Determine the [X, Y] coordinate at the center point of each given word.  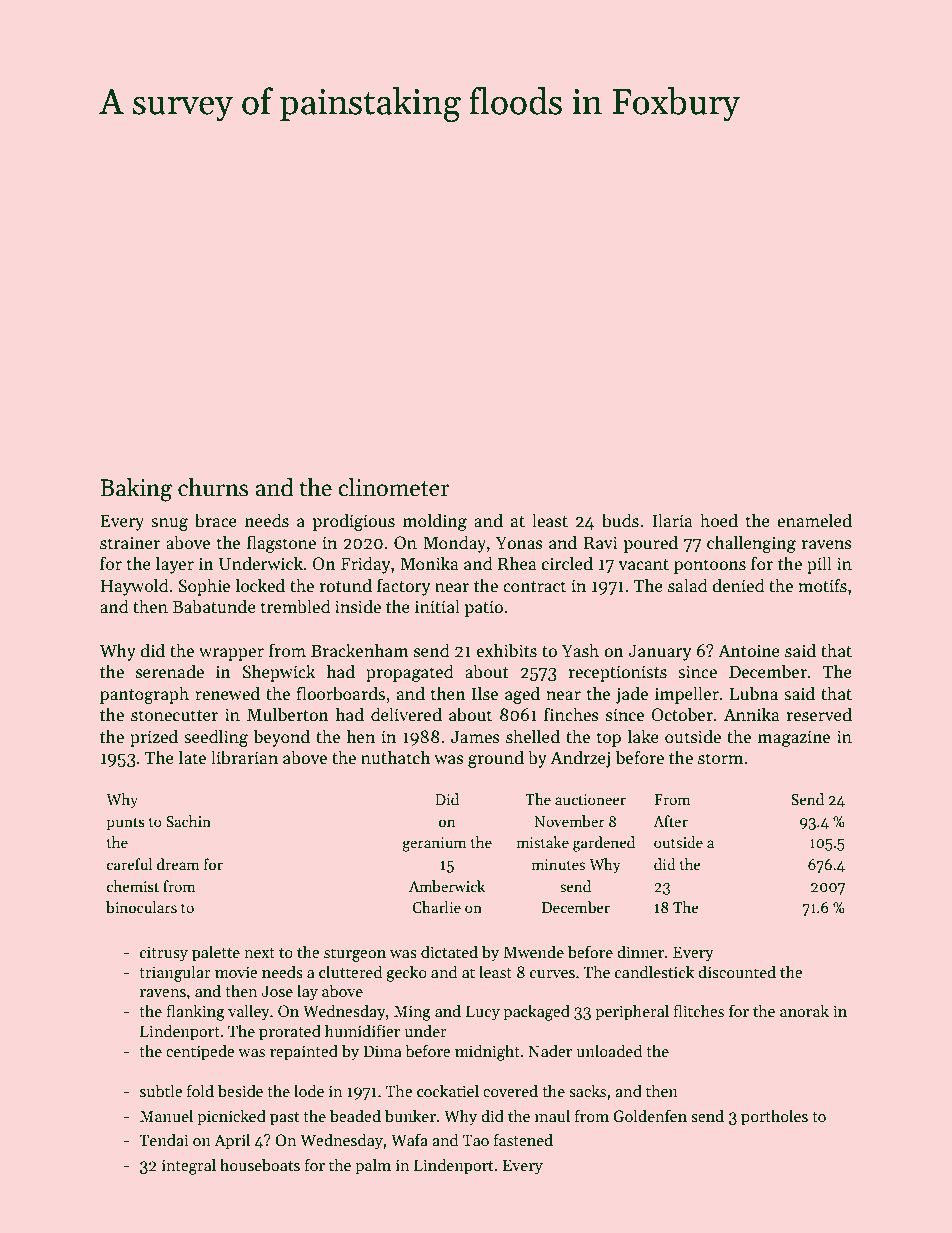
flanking [195, 1012]
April [232, 1141]
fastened [523, 1140]
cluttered [350, 972]
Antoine [749, 651]
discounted [737, 972]
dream [178, 864]
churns [213, 487]
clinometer [394, 487]
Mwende [534, 952]
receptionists [618, 673]
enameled [814, 520]
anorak [804, 1010]
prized [154, 738]
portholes [774, 1117]
